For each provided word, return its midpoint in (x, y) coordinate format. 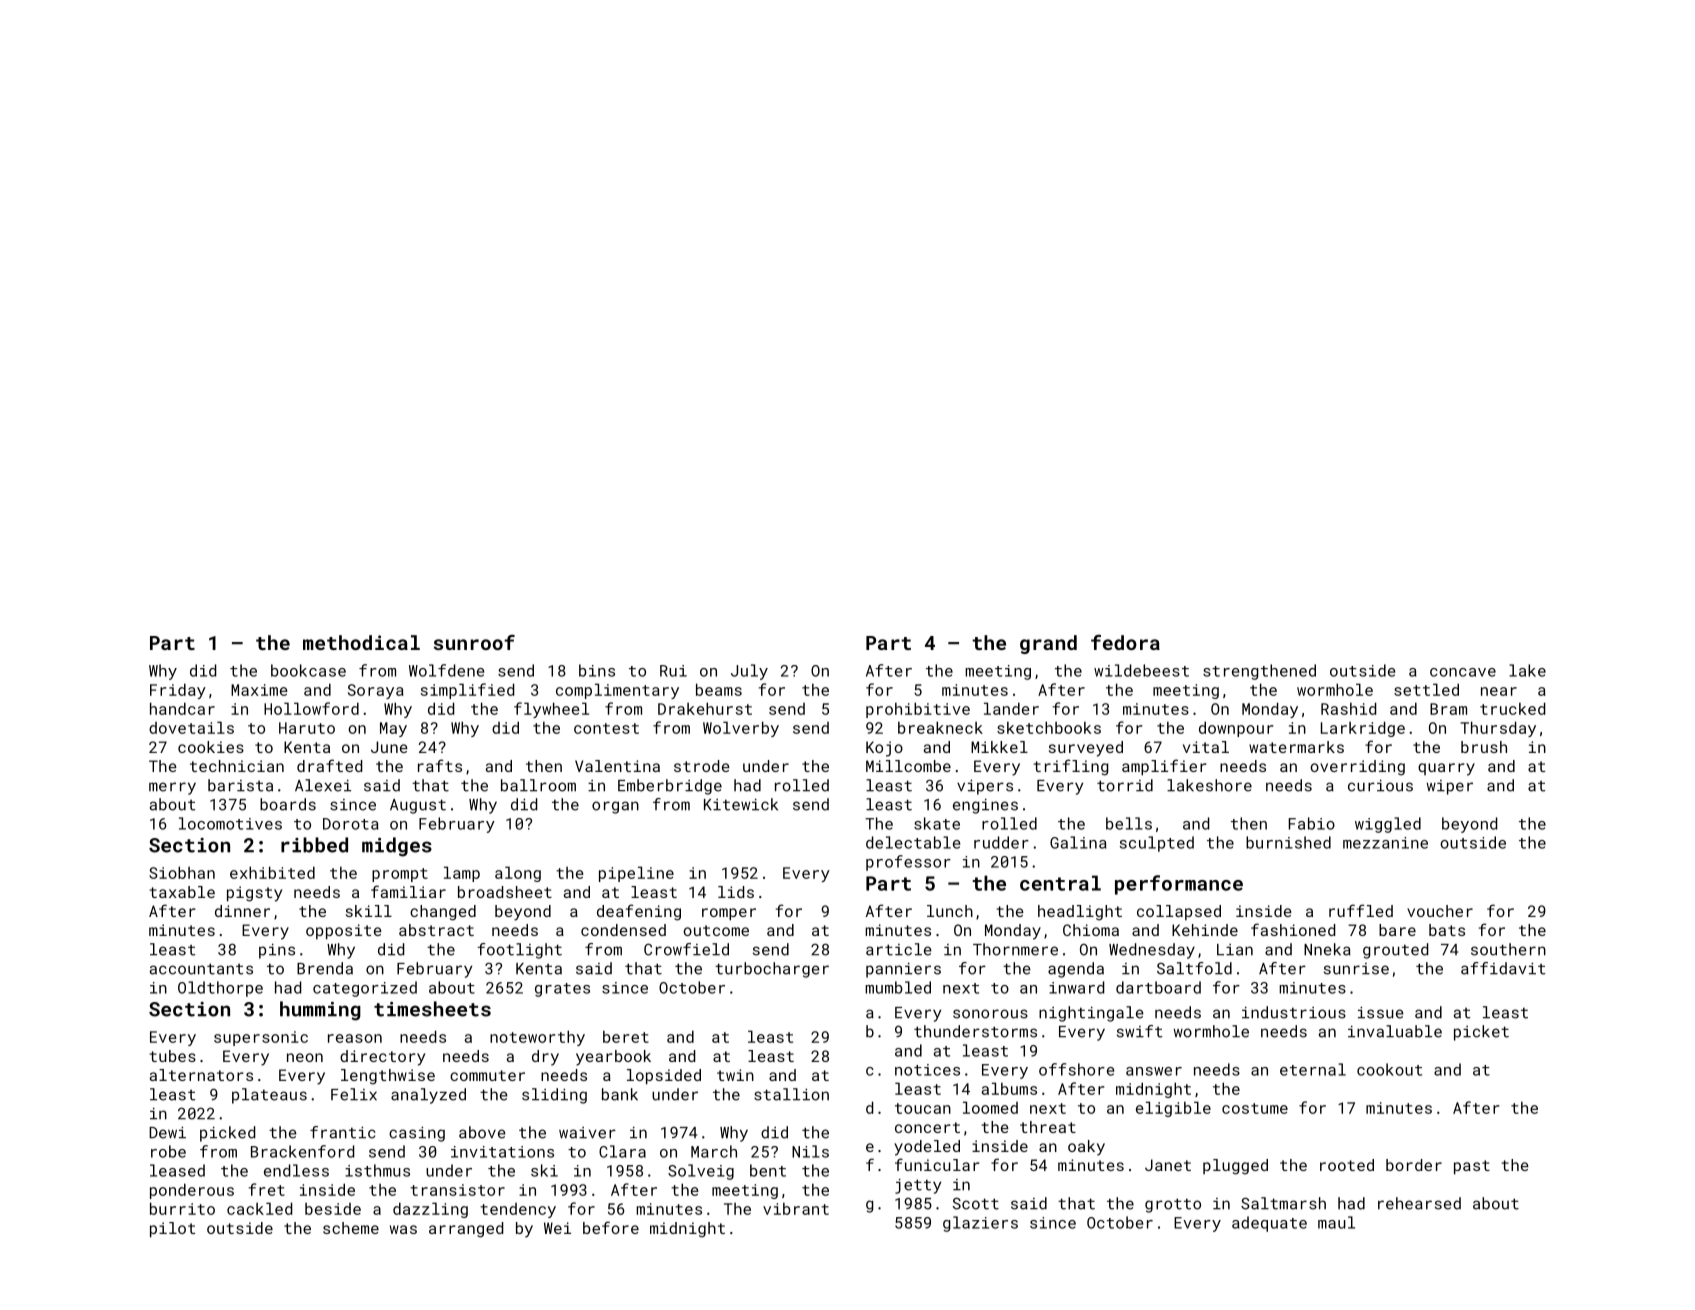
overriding (1357, 768)
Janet (1168, 1165)
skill (369, 911)
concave (1463, 672)
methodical (361, 642)
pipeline (636, 874)
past (1472, 1167)
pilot (172, 1230)
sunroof (474, 642)
